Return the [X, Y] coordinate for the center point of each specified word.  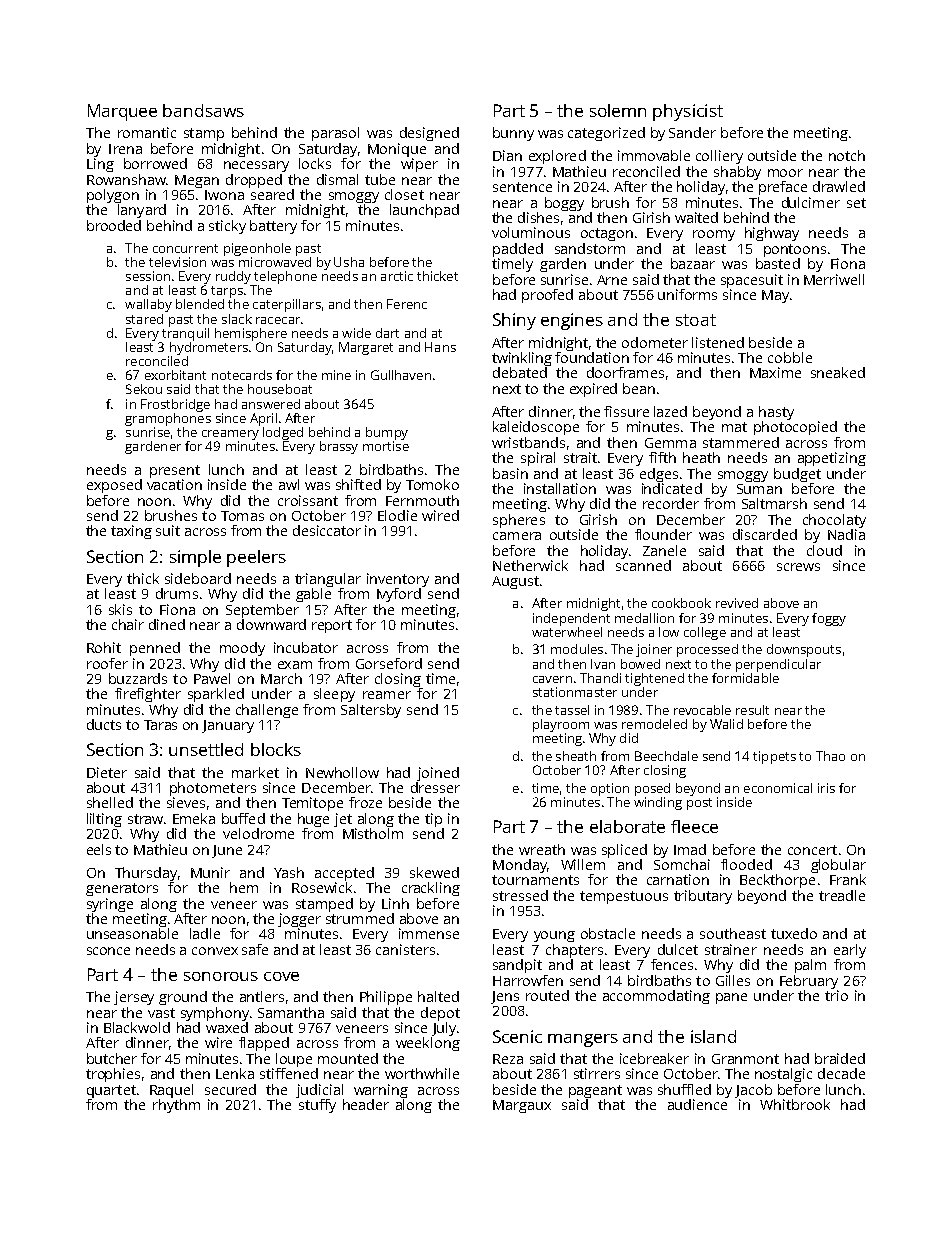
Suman [759, 489]
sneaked [838, 372]
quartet [111, 1091]
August [515, 582]
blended [200, 304]
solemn [618, 110]
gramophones [168, 419]
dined [167, 624]
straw [145, 819]
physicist [688, 112]
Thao [830, 756]
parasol [335, 134]
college [705, 633]
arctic [397, 276]
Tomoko [432, 484]
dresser [435, 787]
